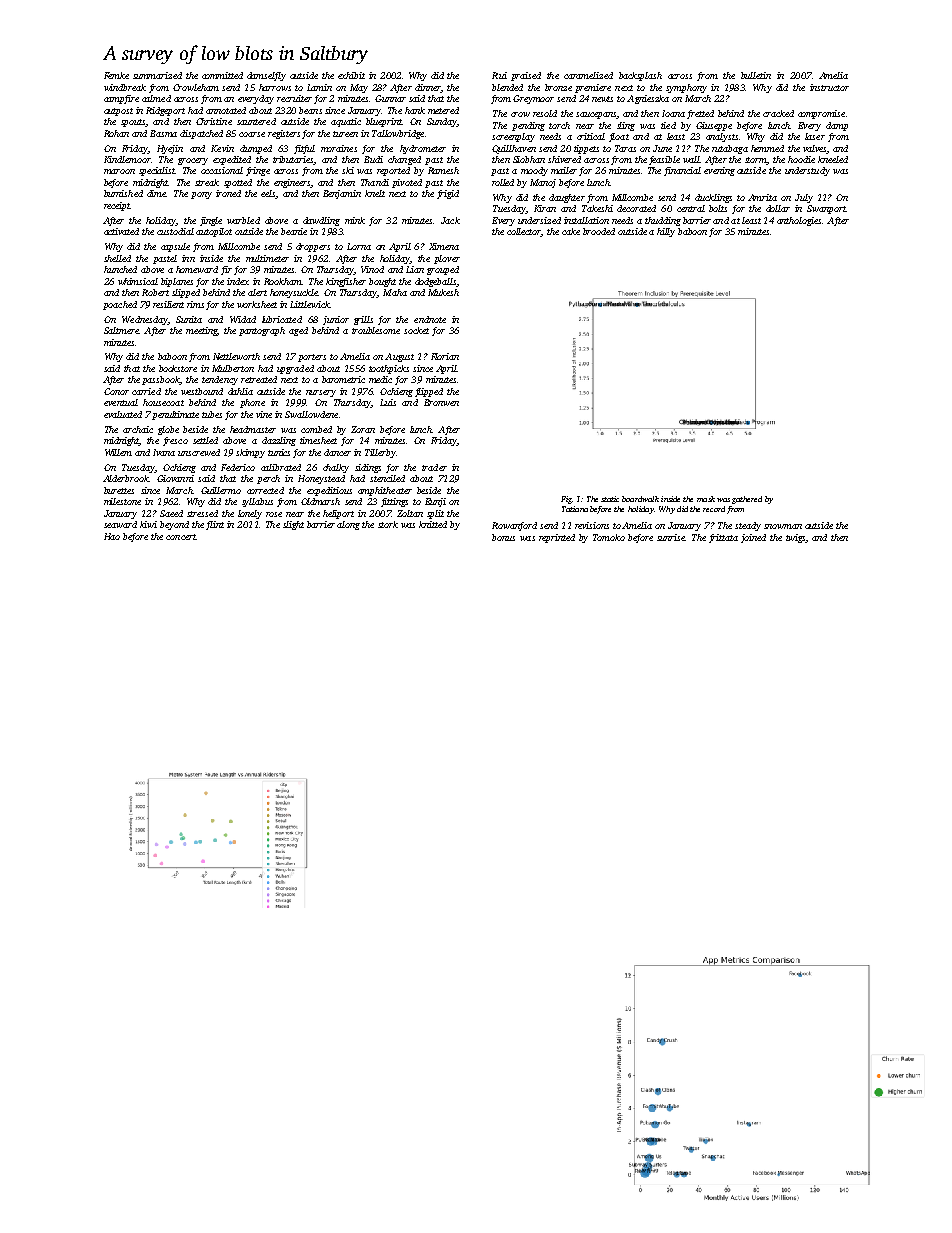  I want to click on Swanport, so click(826, 209).
